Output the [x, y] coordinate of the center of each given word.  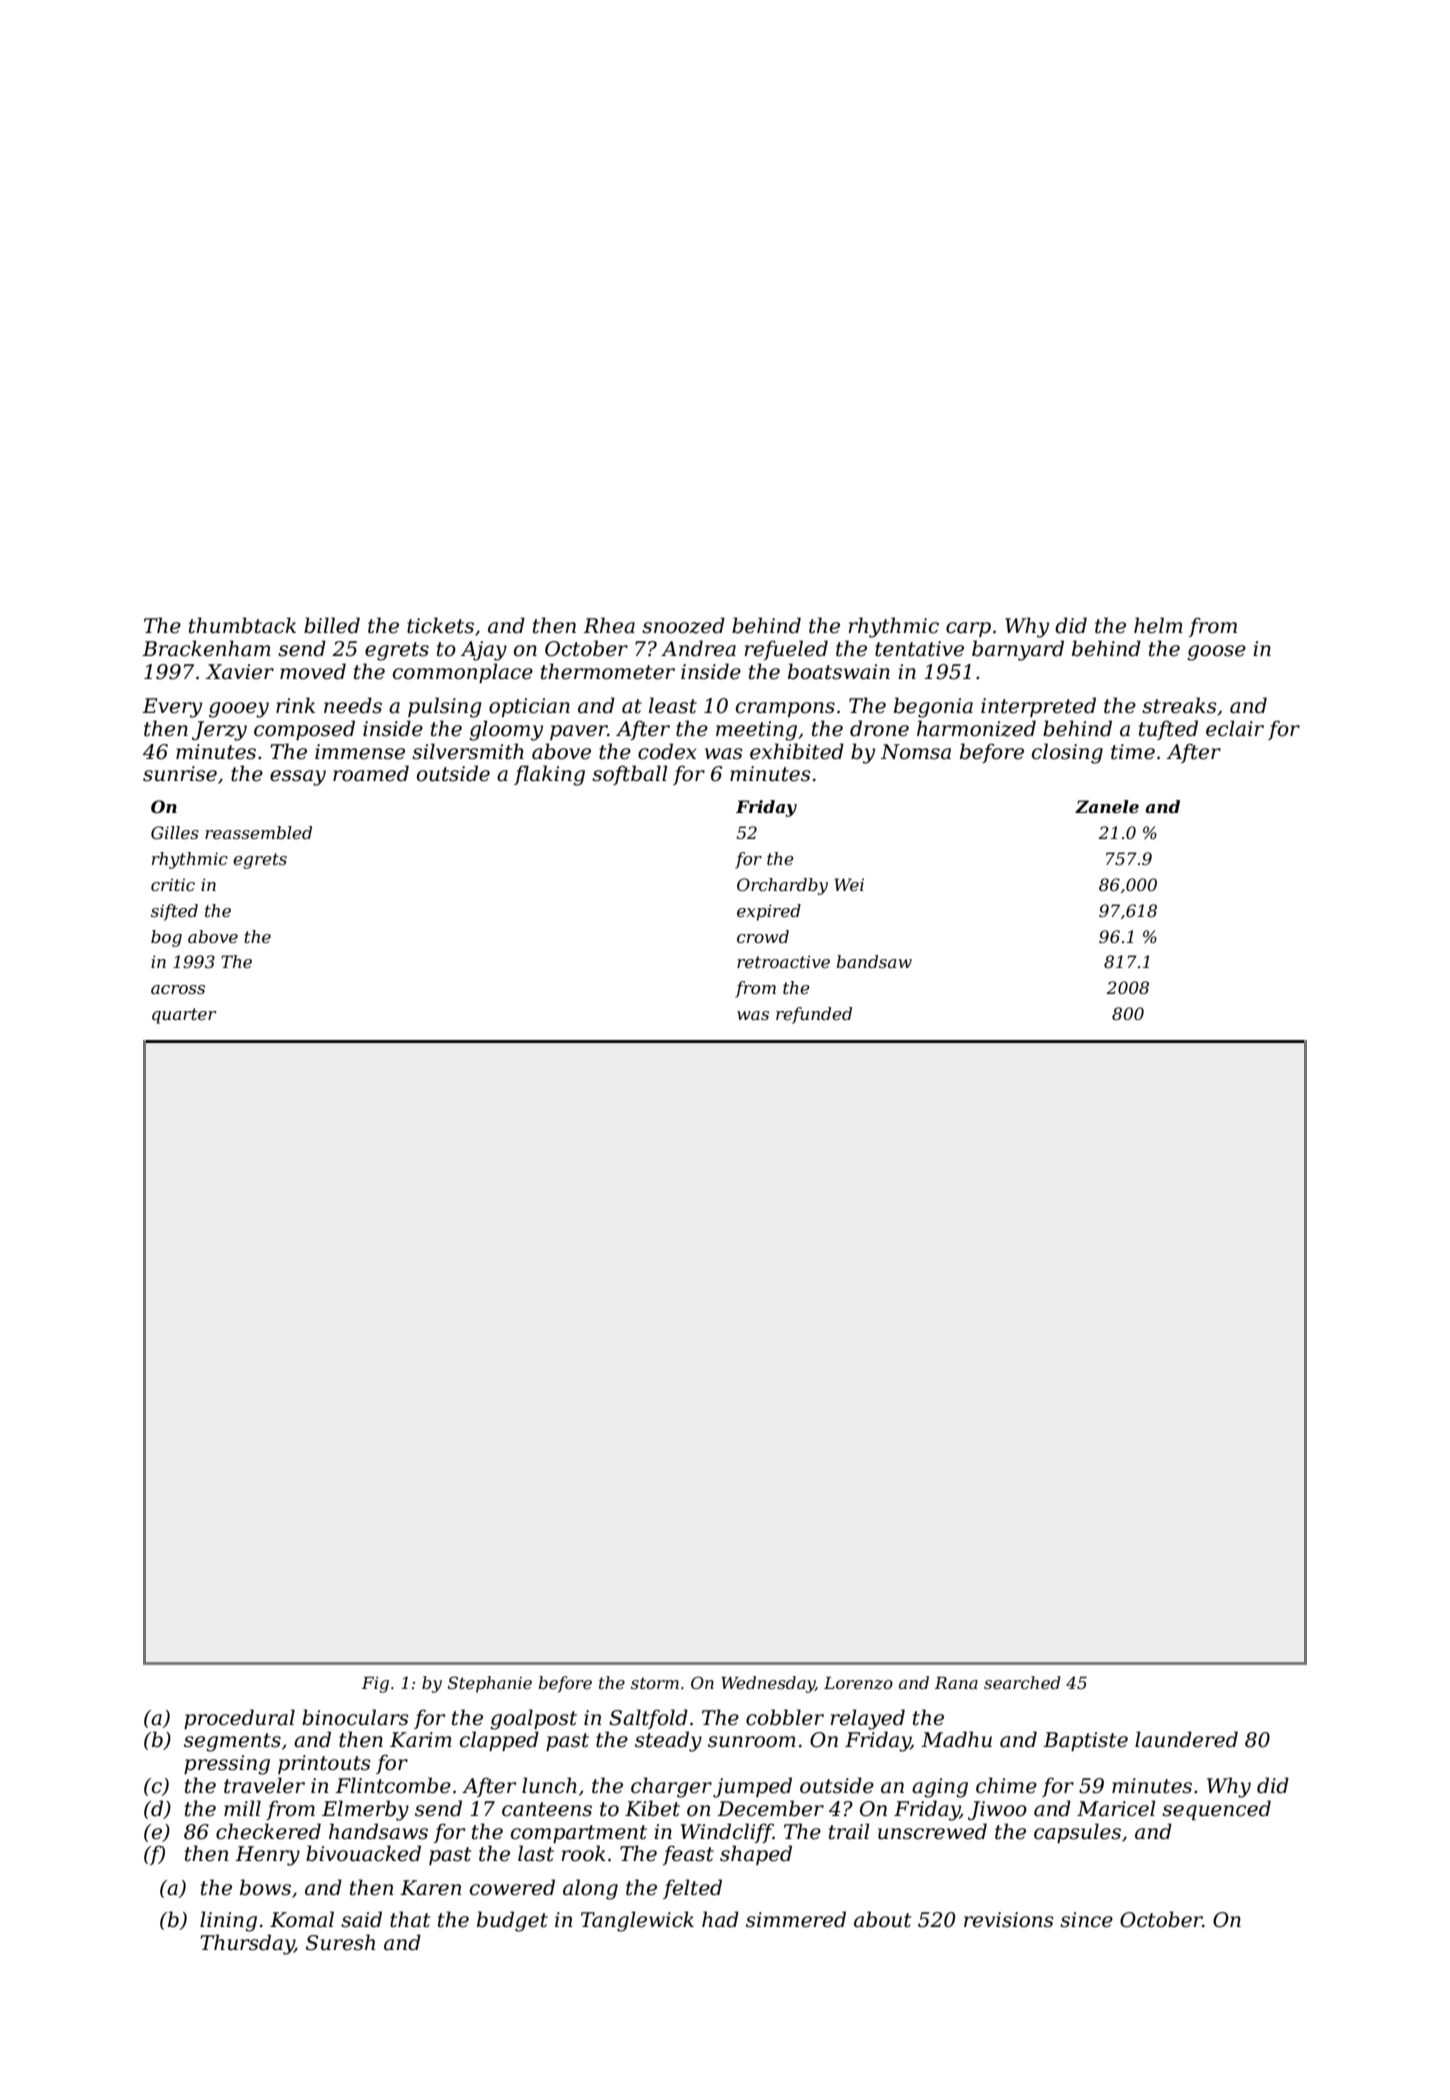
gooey [239, 710]
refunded [814, 1015]
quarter [184, 1016]
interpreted [1038, 707]
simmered [796, 1919]
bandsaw [874, 961]
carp [968, 629]
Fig [375, 1685]
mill [242, 1808]
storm [655, 1683]
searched [1022, 1682]
